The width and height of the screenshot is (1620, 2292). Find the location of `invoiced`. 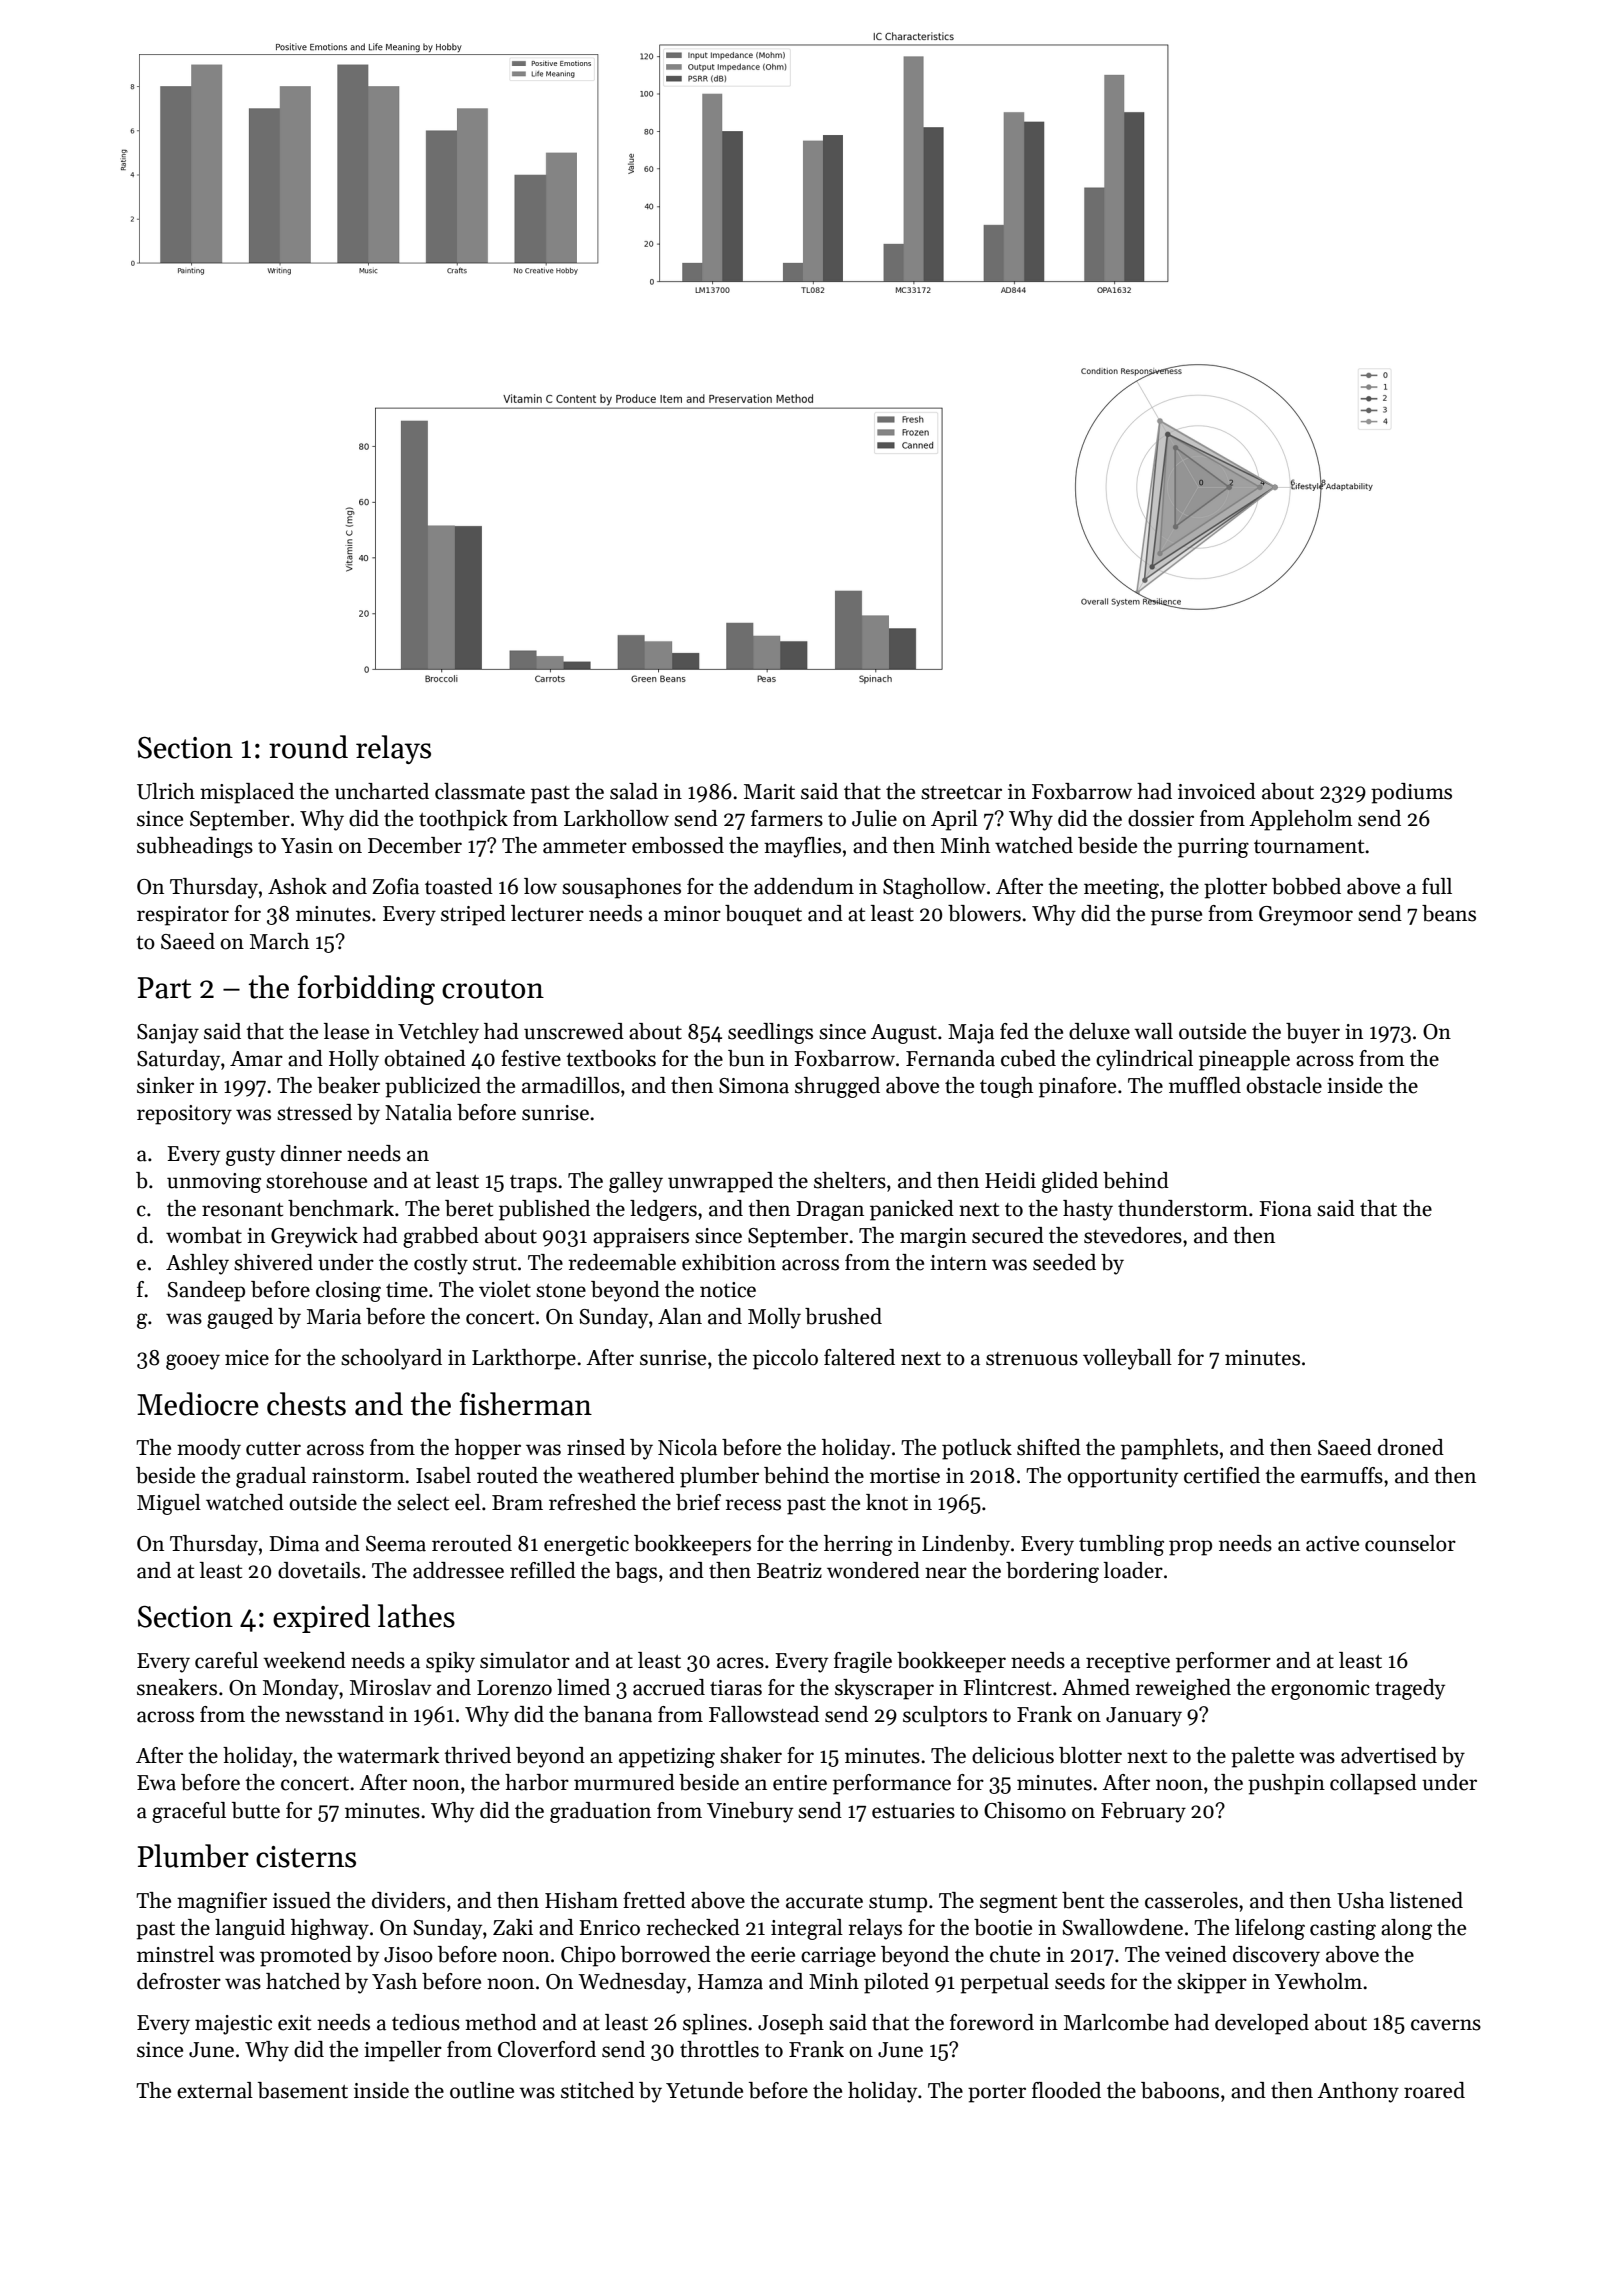

invoiced is located at coordinates (1217, 791).
